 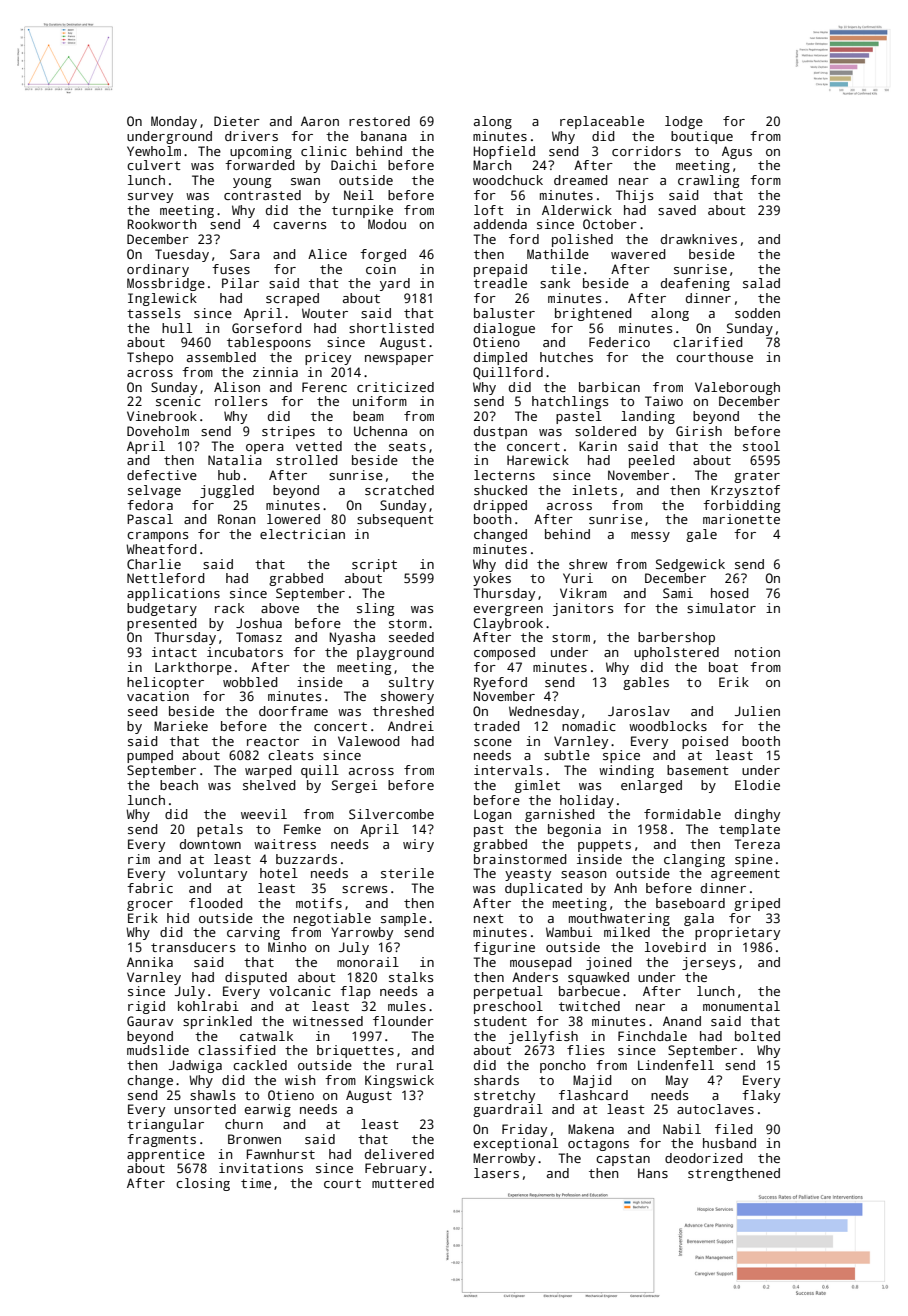 What do you see at coordinates (745, 491) in the page?
I see `Krzysztof` at bounding box center [745, 491].
